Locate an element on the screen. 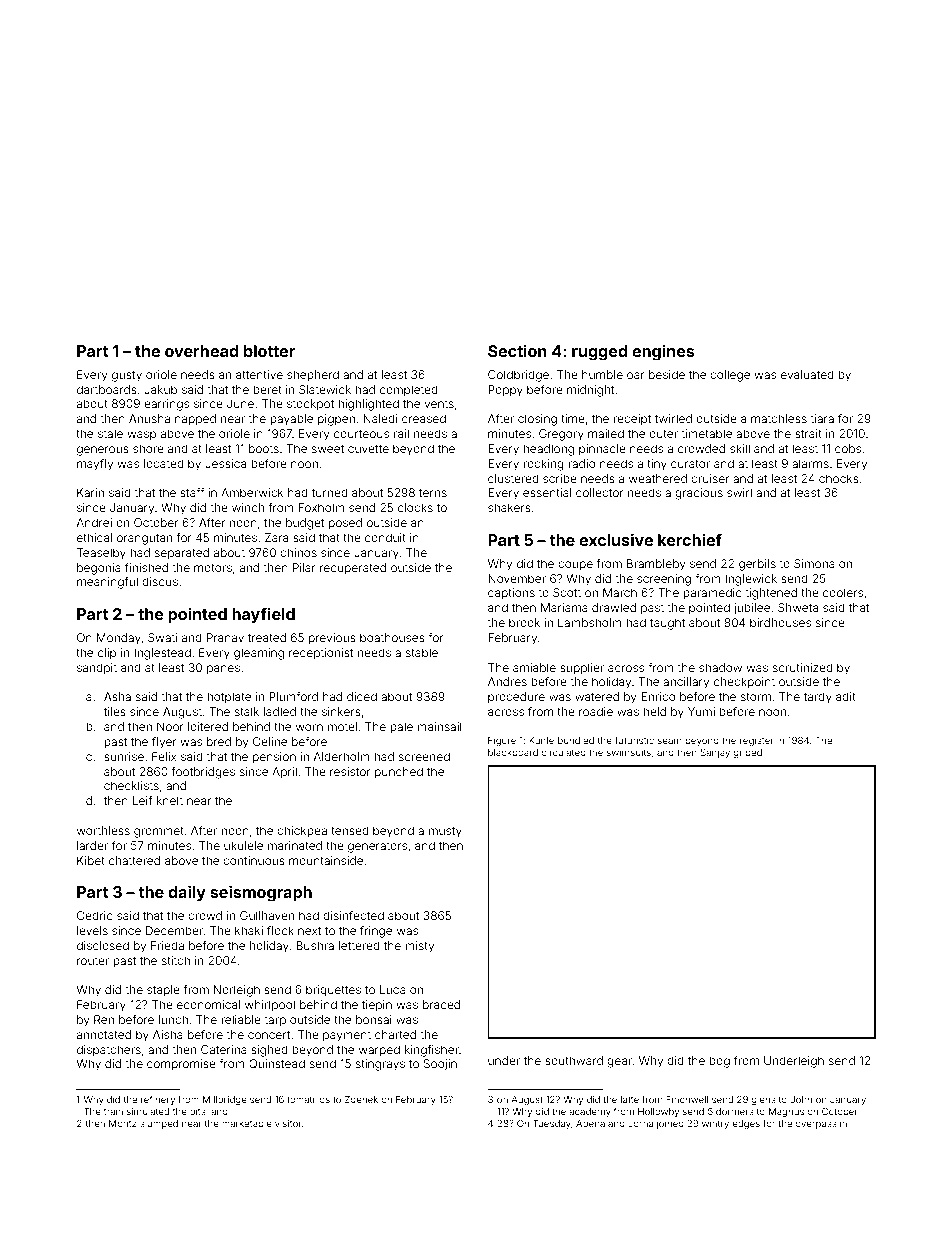 The width and height of the screenshot is (952, 1233). refinery is located at coordinates (158, 1100).
